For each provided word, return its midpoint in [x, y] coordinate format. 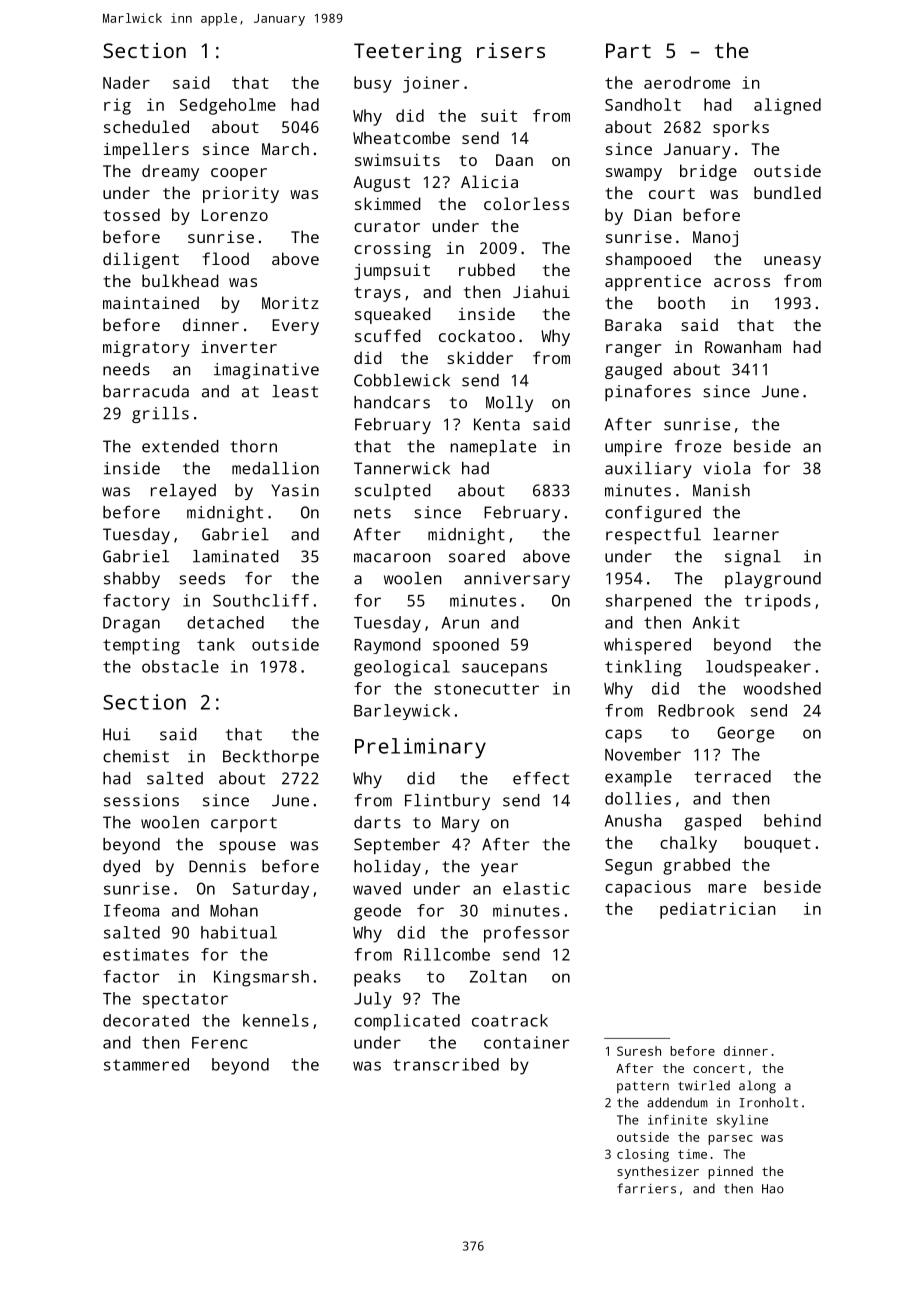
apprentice [653, 282]
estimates [146, 954]
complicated [407, 1022]
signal [753, 558]
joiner [431, 84]
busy [373, 84]
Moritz [290, 302]
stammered [146, 1064]
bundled [787, 192]
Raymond [387, 646]
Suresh [639, 1051]
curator [387, 226]
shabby [132, 580]
